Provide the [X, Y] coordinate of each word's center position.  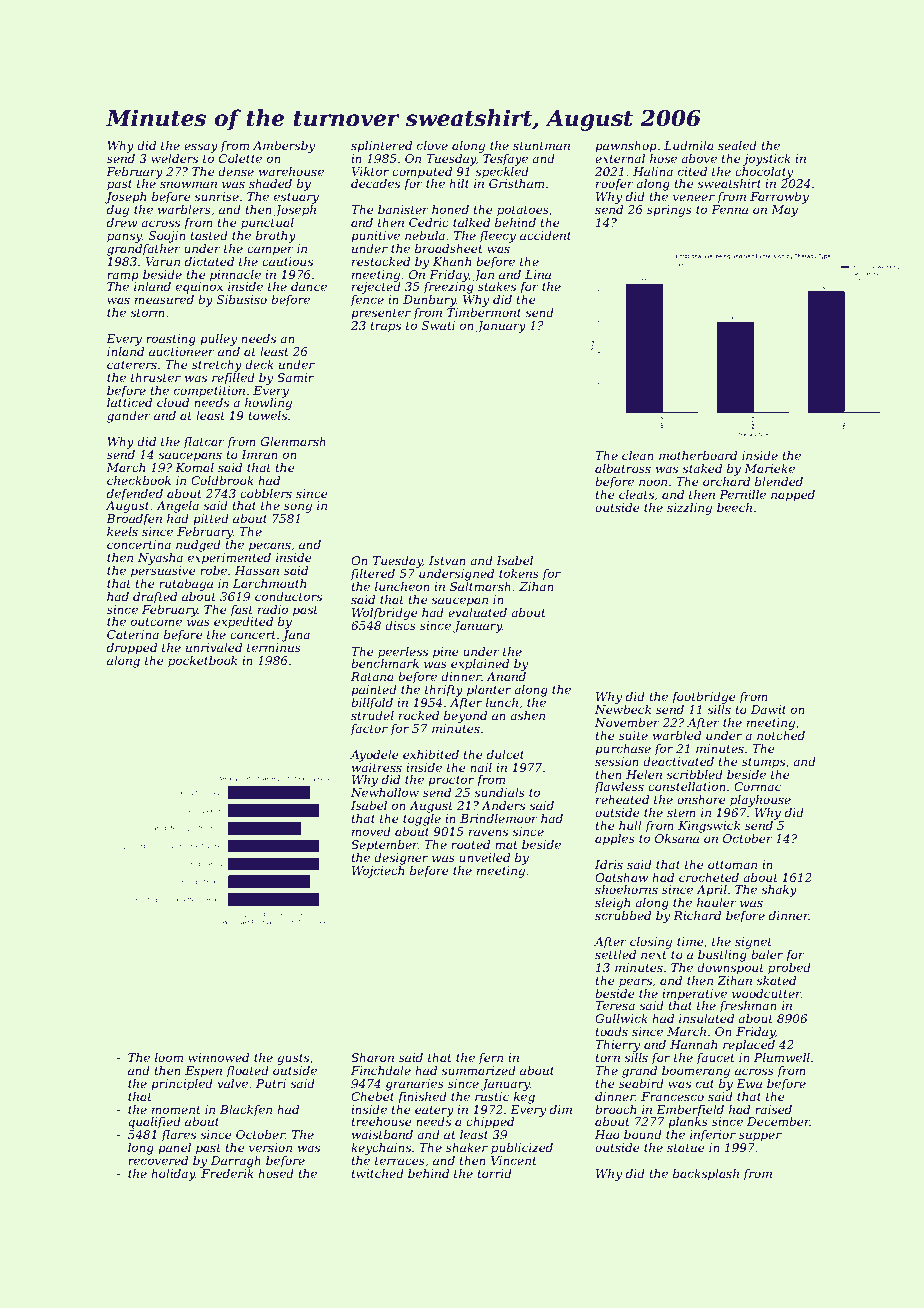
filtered [372, 575]
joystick [766, 160]
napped [793, 496]
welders [174, 158]
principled [182, 1085]
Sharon [372, 1057]
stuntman [541, 146]
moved [371, 831]
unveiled [484, 857]
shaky [779, 891]
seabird [641, 1083]
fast [241, 611]
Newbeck [623, 709]
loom [169, 1057]
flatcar [204, 443]
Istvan [447, 560]
